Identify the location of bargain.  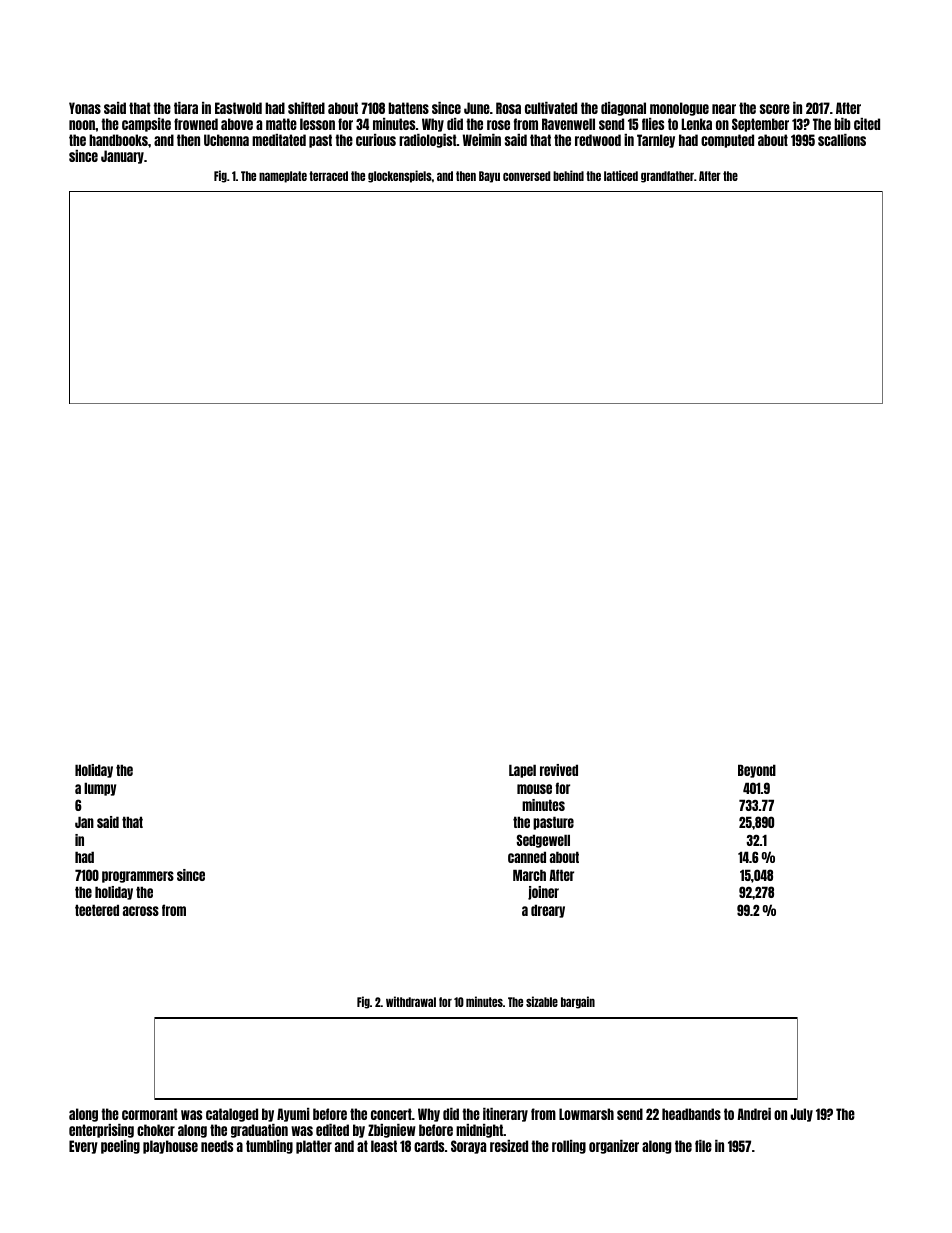
(578, 1002).
